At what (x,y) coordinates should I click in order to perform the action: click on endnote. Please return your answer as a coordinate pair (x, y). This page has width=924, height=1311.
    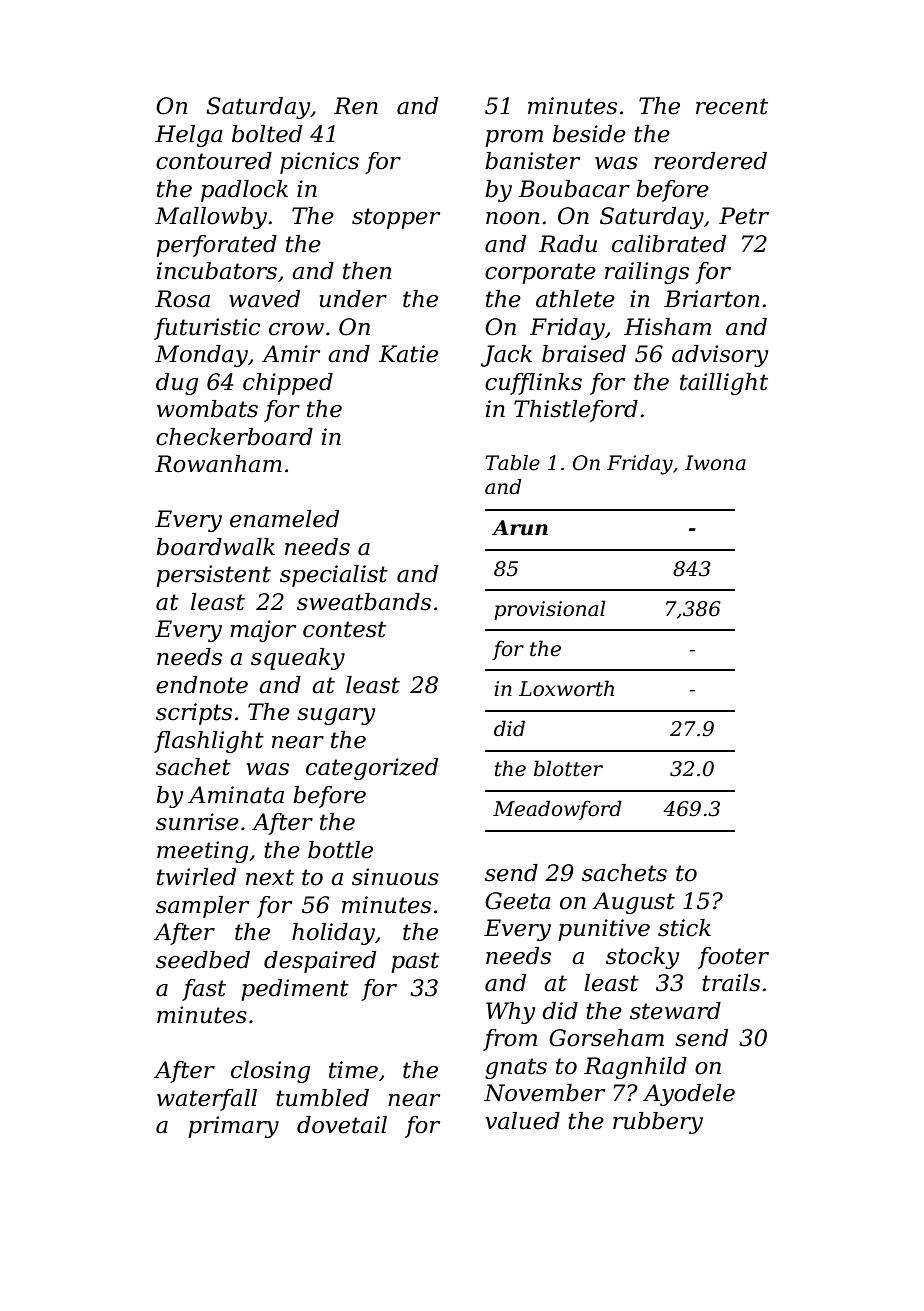
    Looking at the image, I should click on (202, 685).
